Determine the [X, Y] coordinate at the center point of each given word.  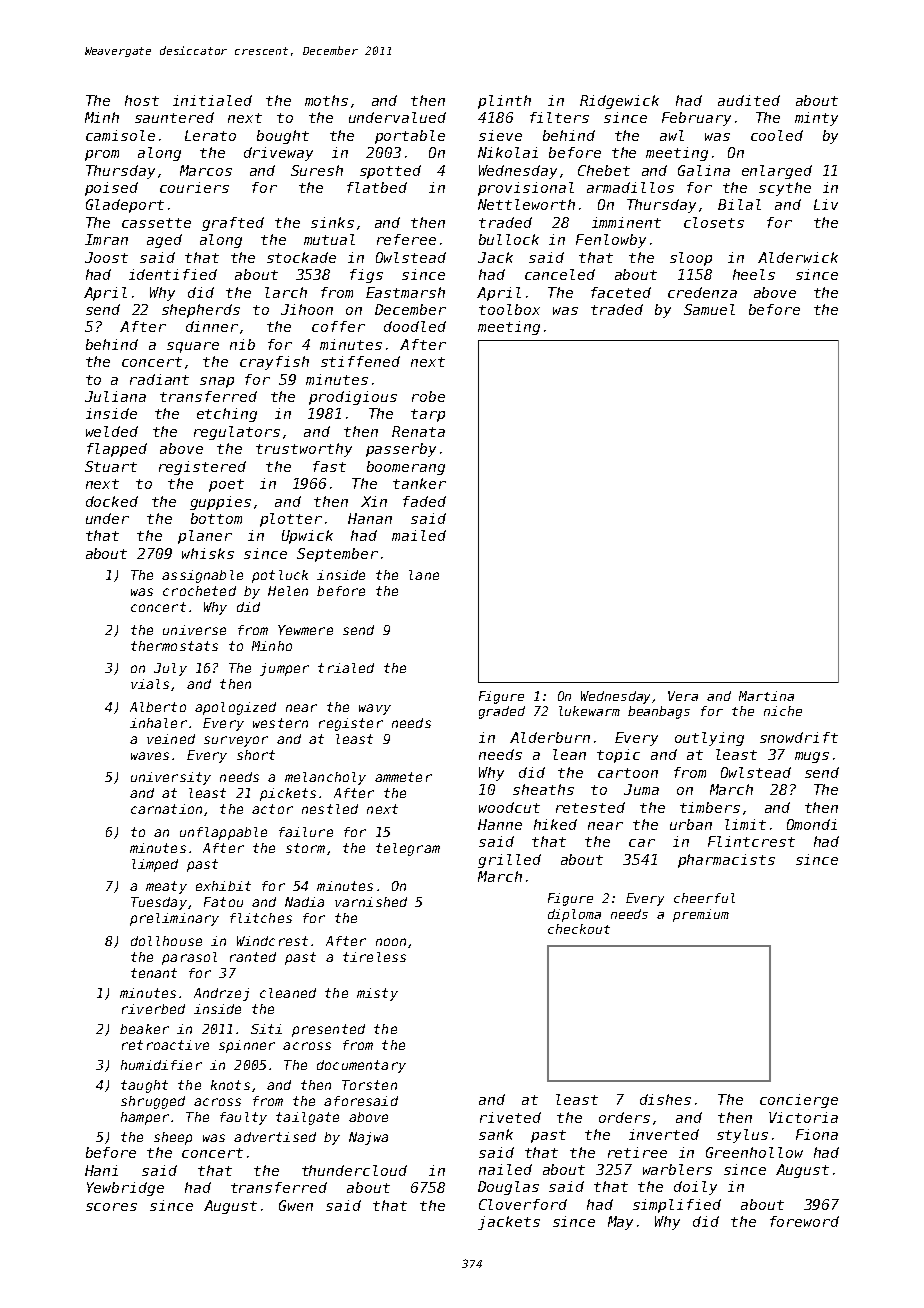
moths [326, 100]
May [620, 1223]
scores [111, 1207]
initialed [212, 100]
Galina [704, 170]
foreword [804, 1221]
